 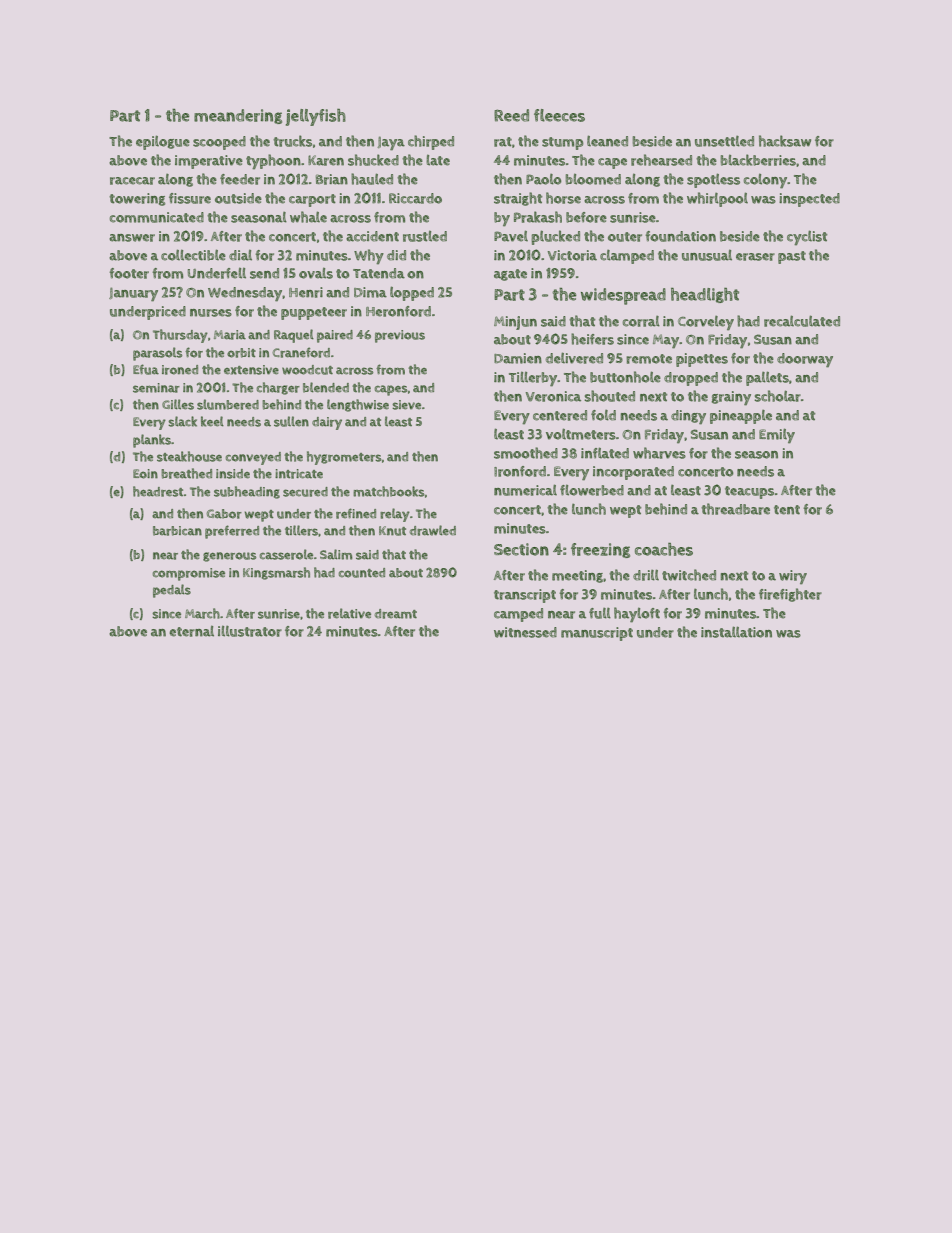 I want to click on illustrator, so click(x=250, y=631).
